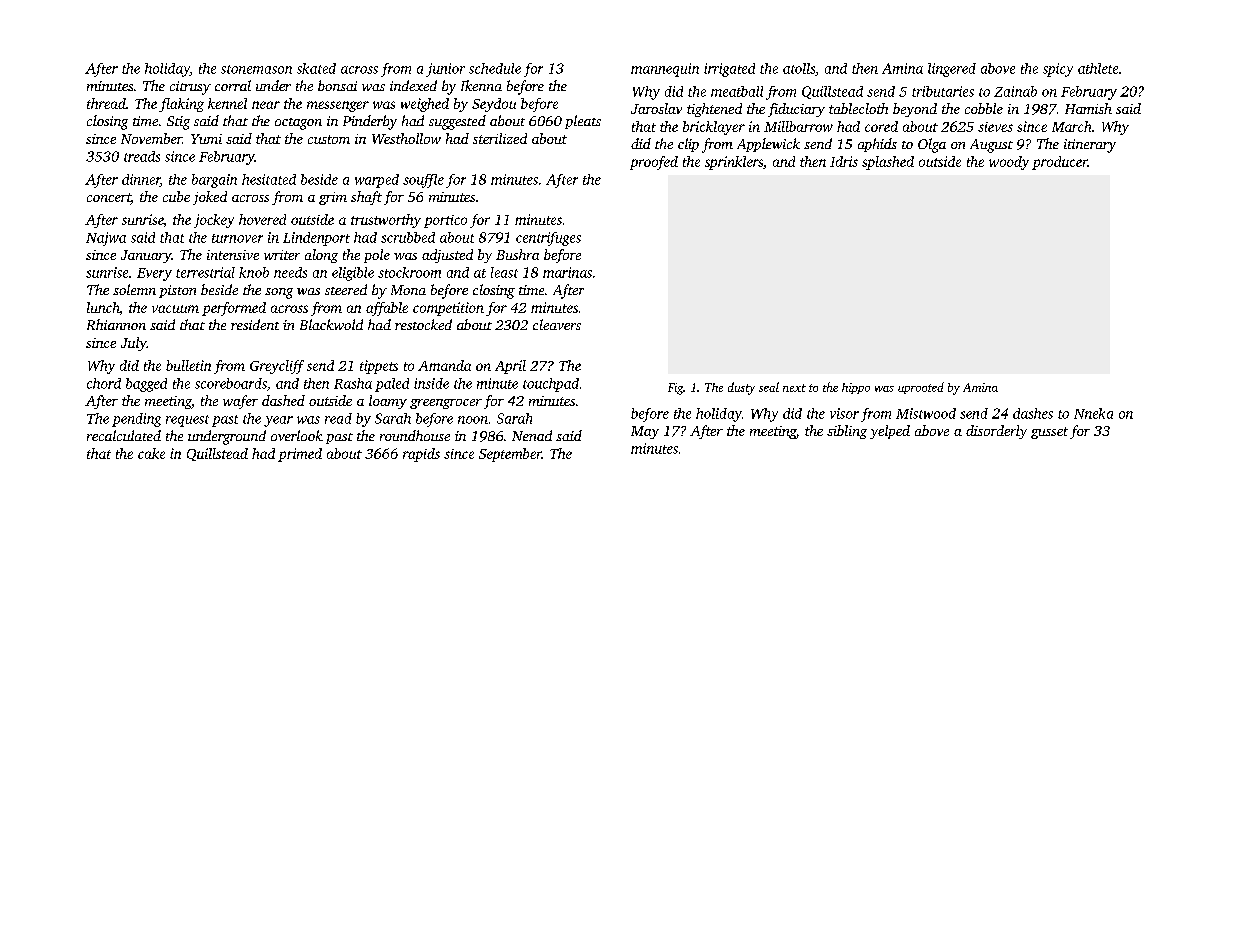  Describe the element at coordinates (210, 198) in the page. I see `joked` at that location.
